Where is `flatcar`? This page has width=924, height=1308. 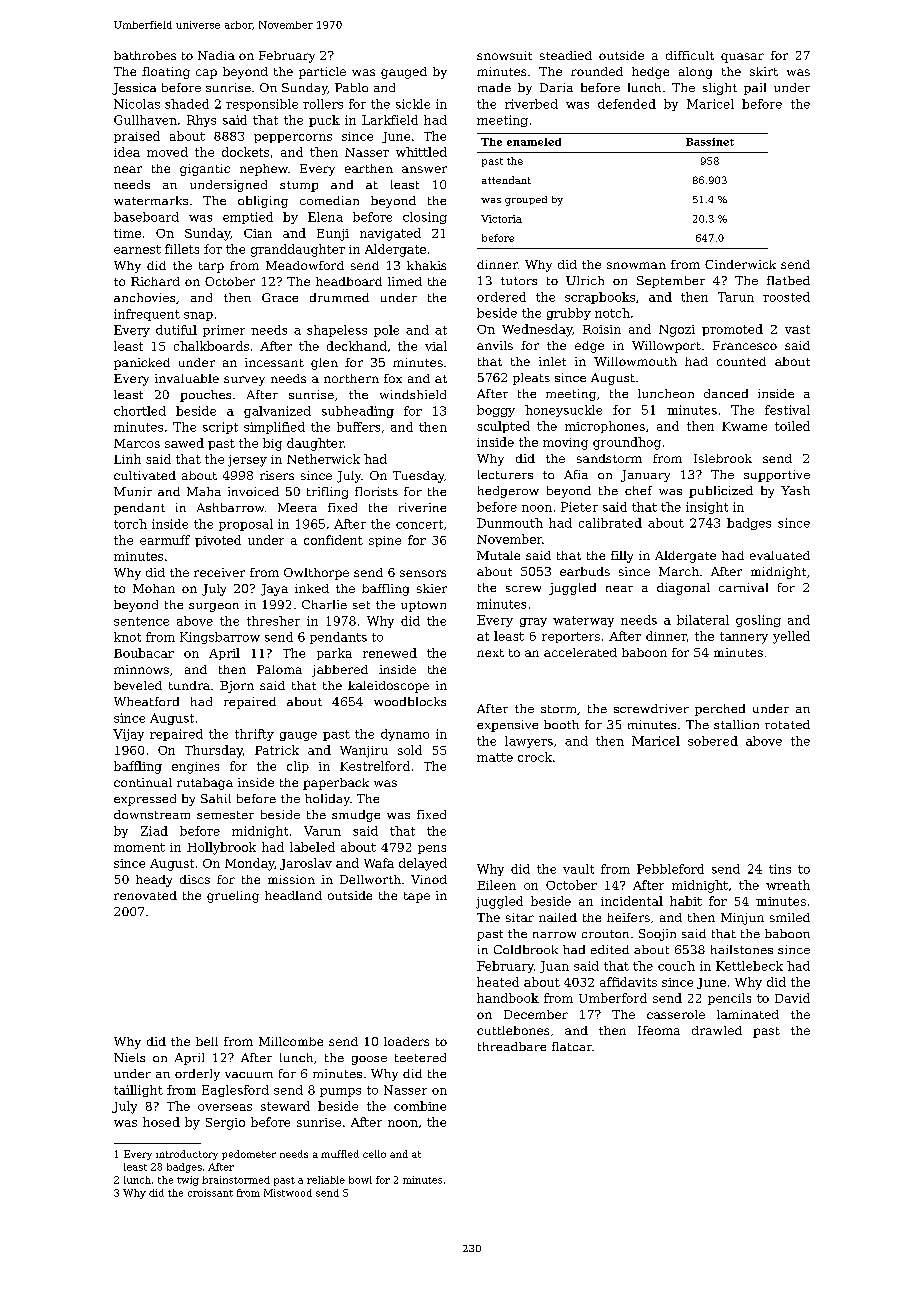 flatcar is located at coordinates (572, 1046).
